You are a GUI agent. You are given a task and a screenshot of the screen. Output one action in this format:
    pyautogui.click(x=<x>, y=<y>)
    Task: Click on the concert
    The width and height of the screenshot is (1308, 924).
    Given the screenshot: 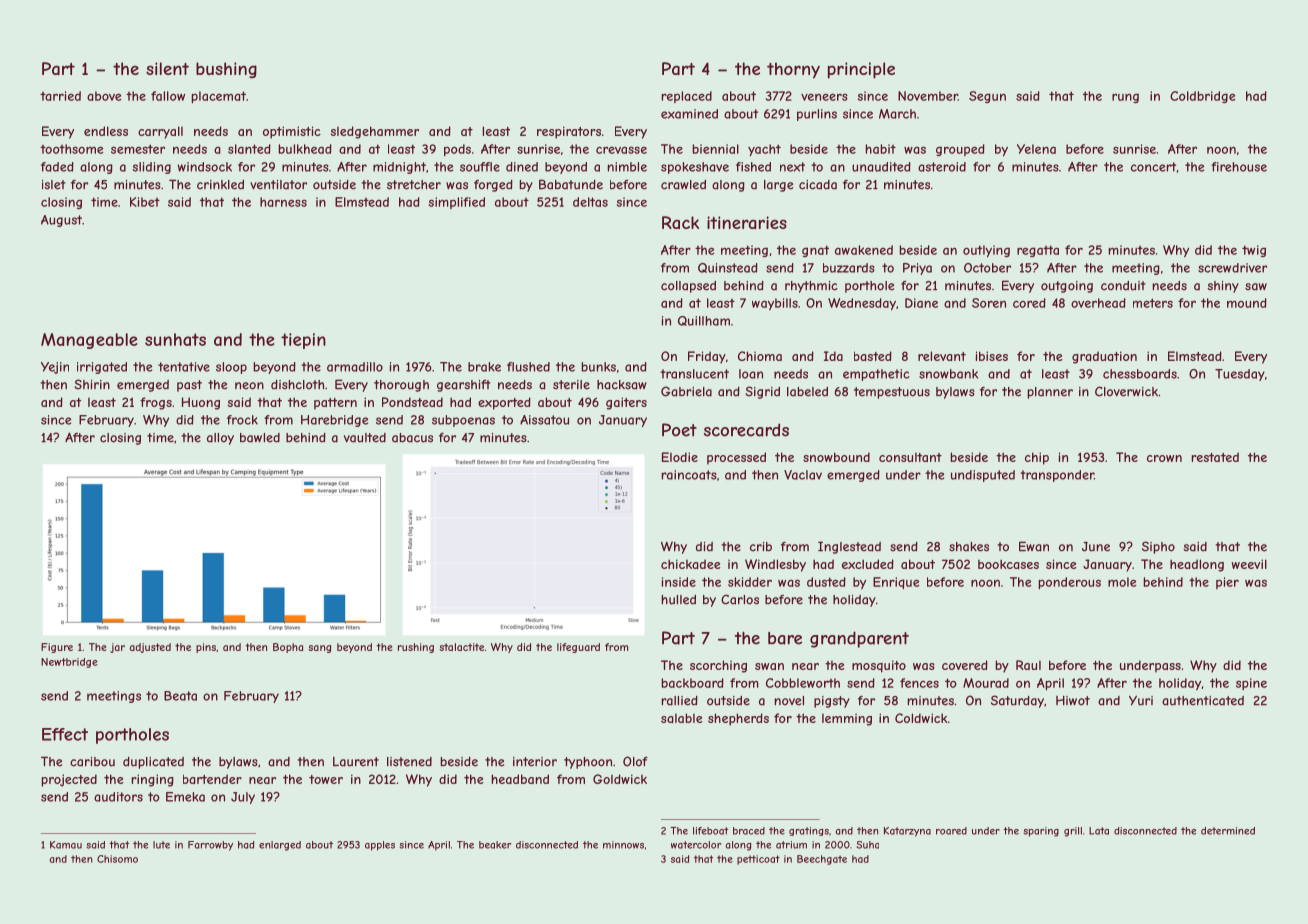 What is the action you would take?
    pyautogui.click(x=1153, y=167)
